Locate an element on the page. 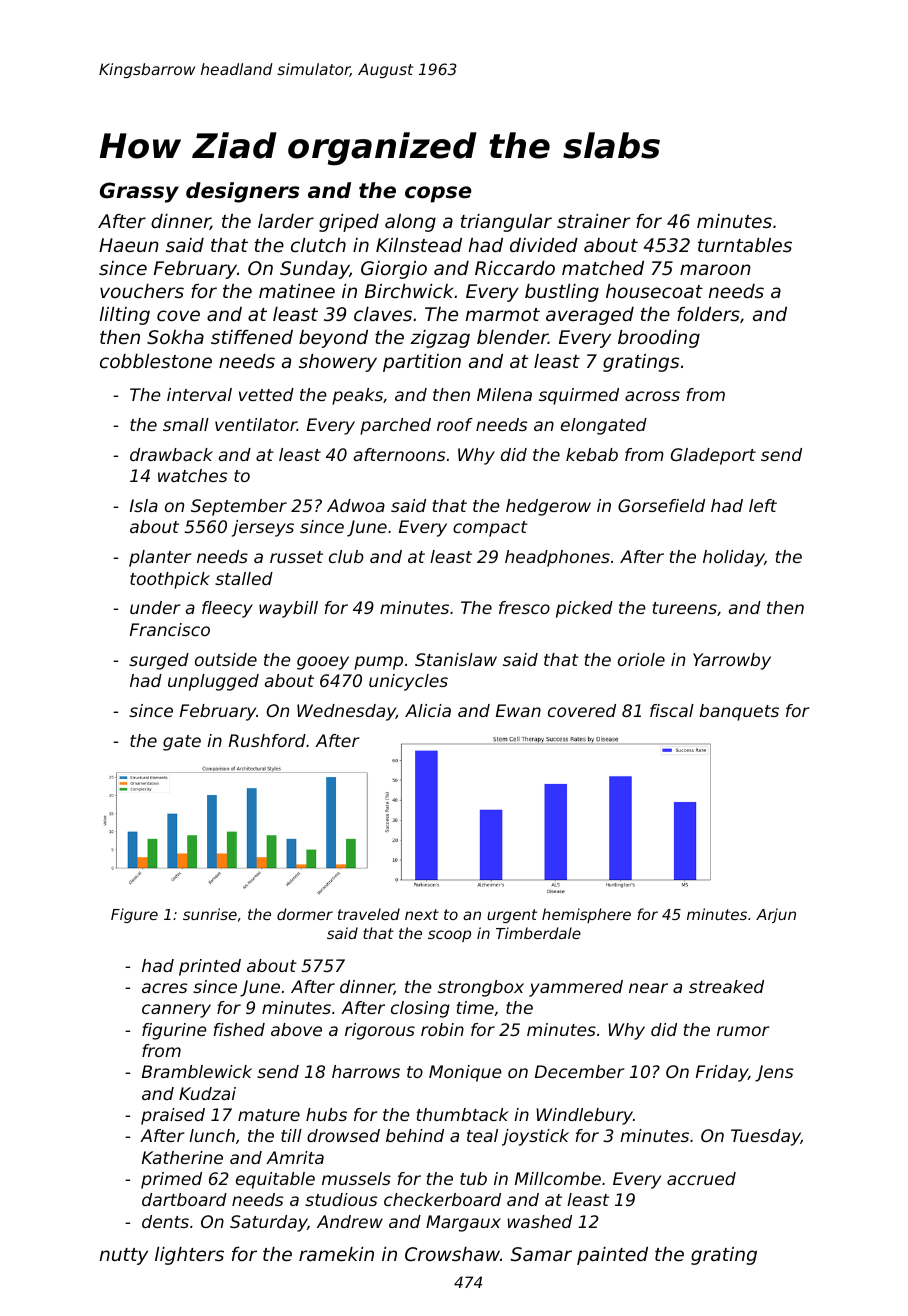 The height and width of the image is (1316, 908). stalled is located at coordinates (244, 578).
